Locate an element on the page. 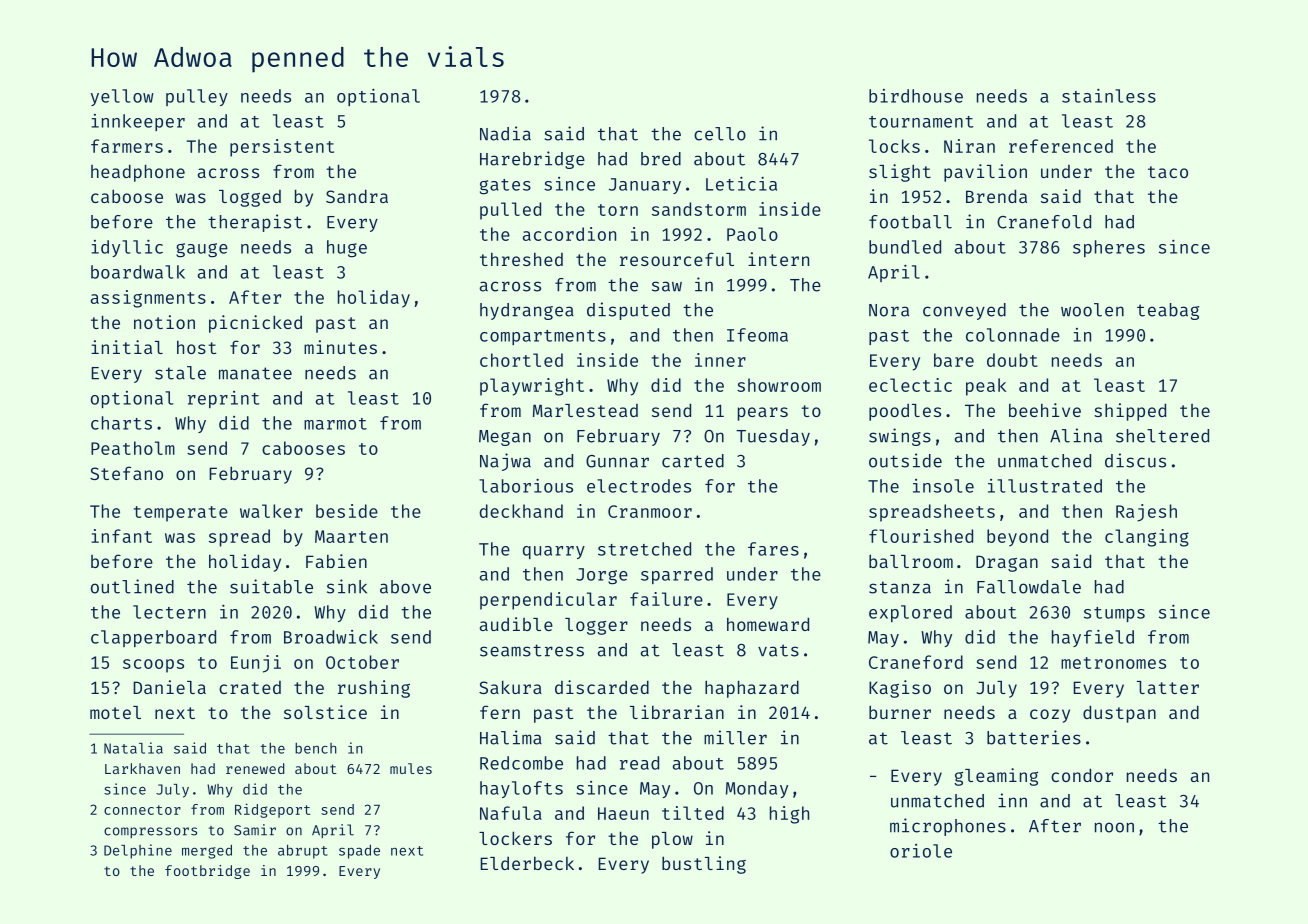 This image has width=1308, height=924. charts is located at coordinates (121, 423).
